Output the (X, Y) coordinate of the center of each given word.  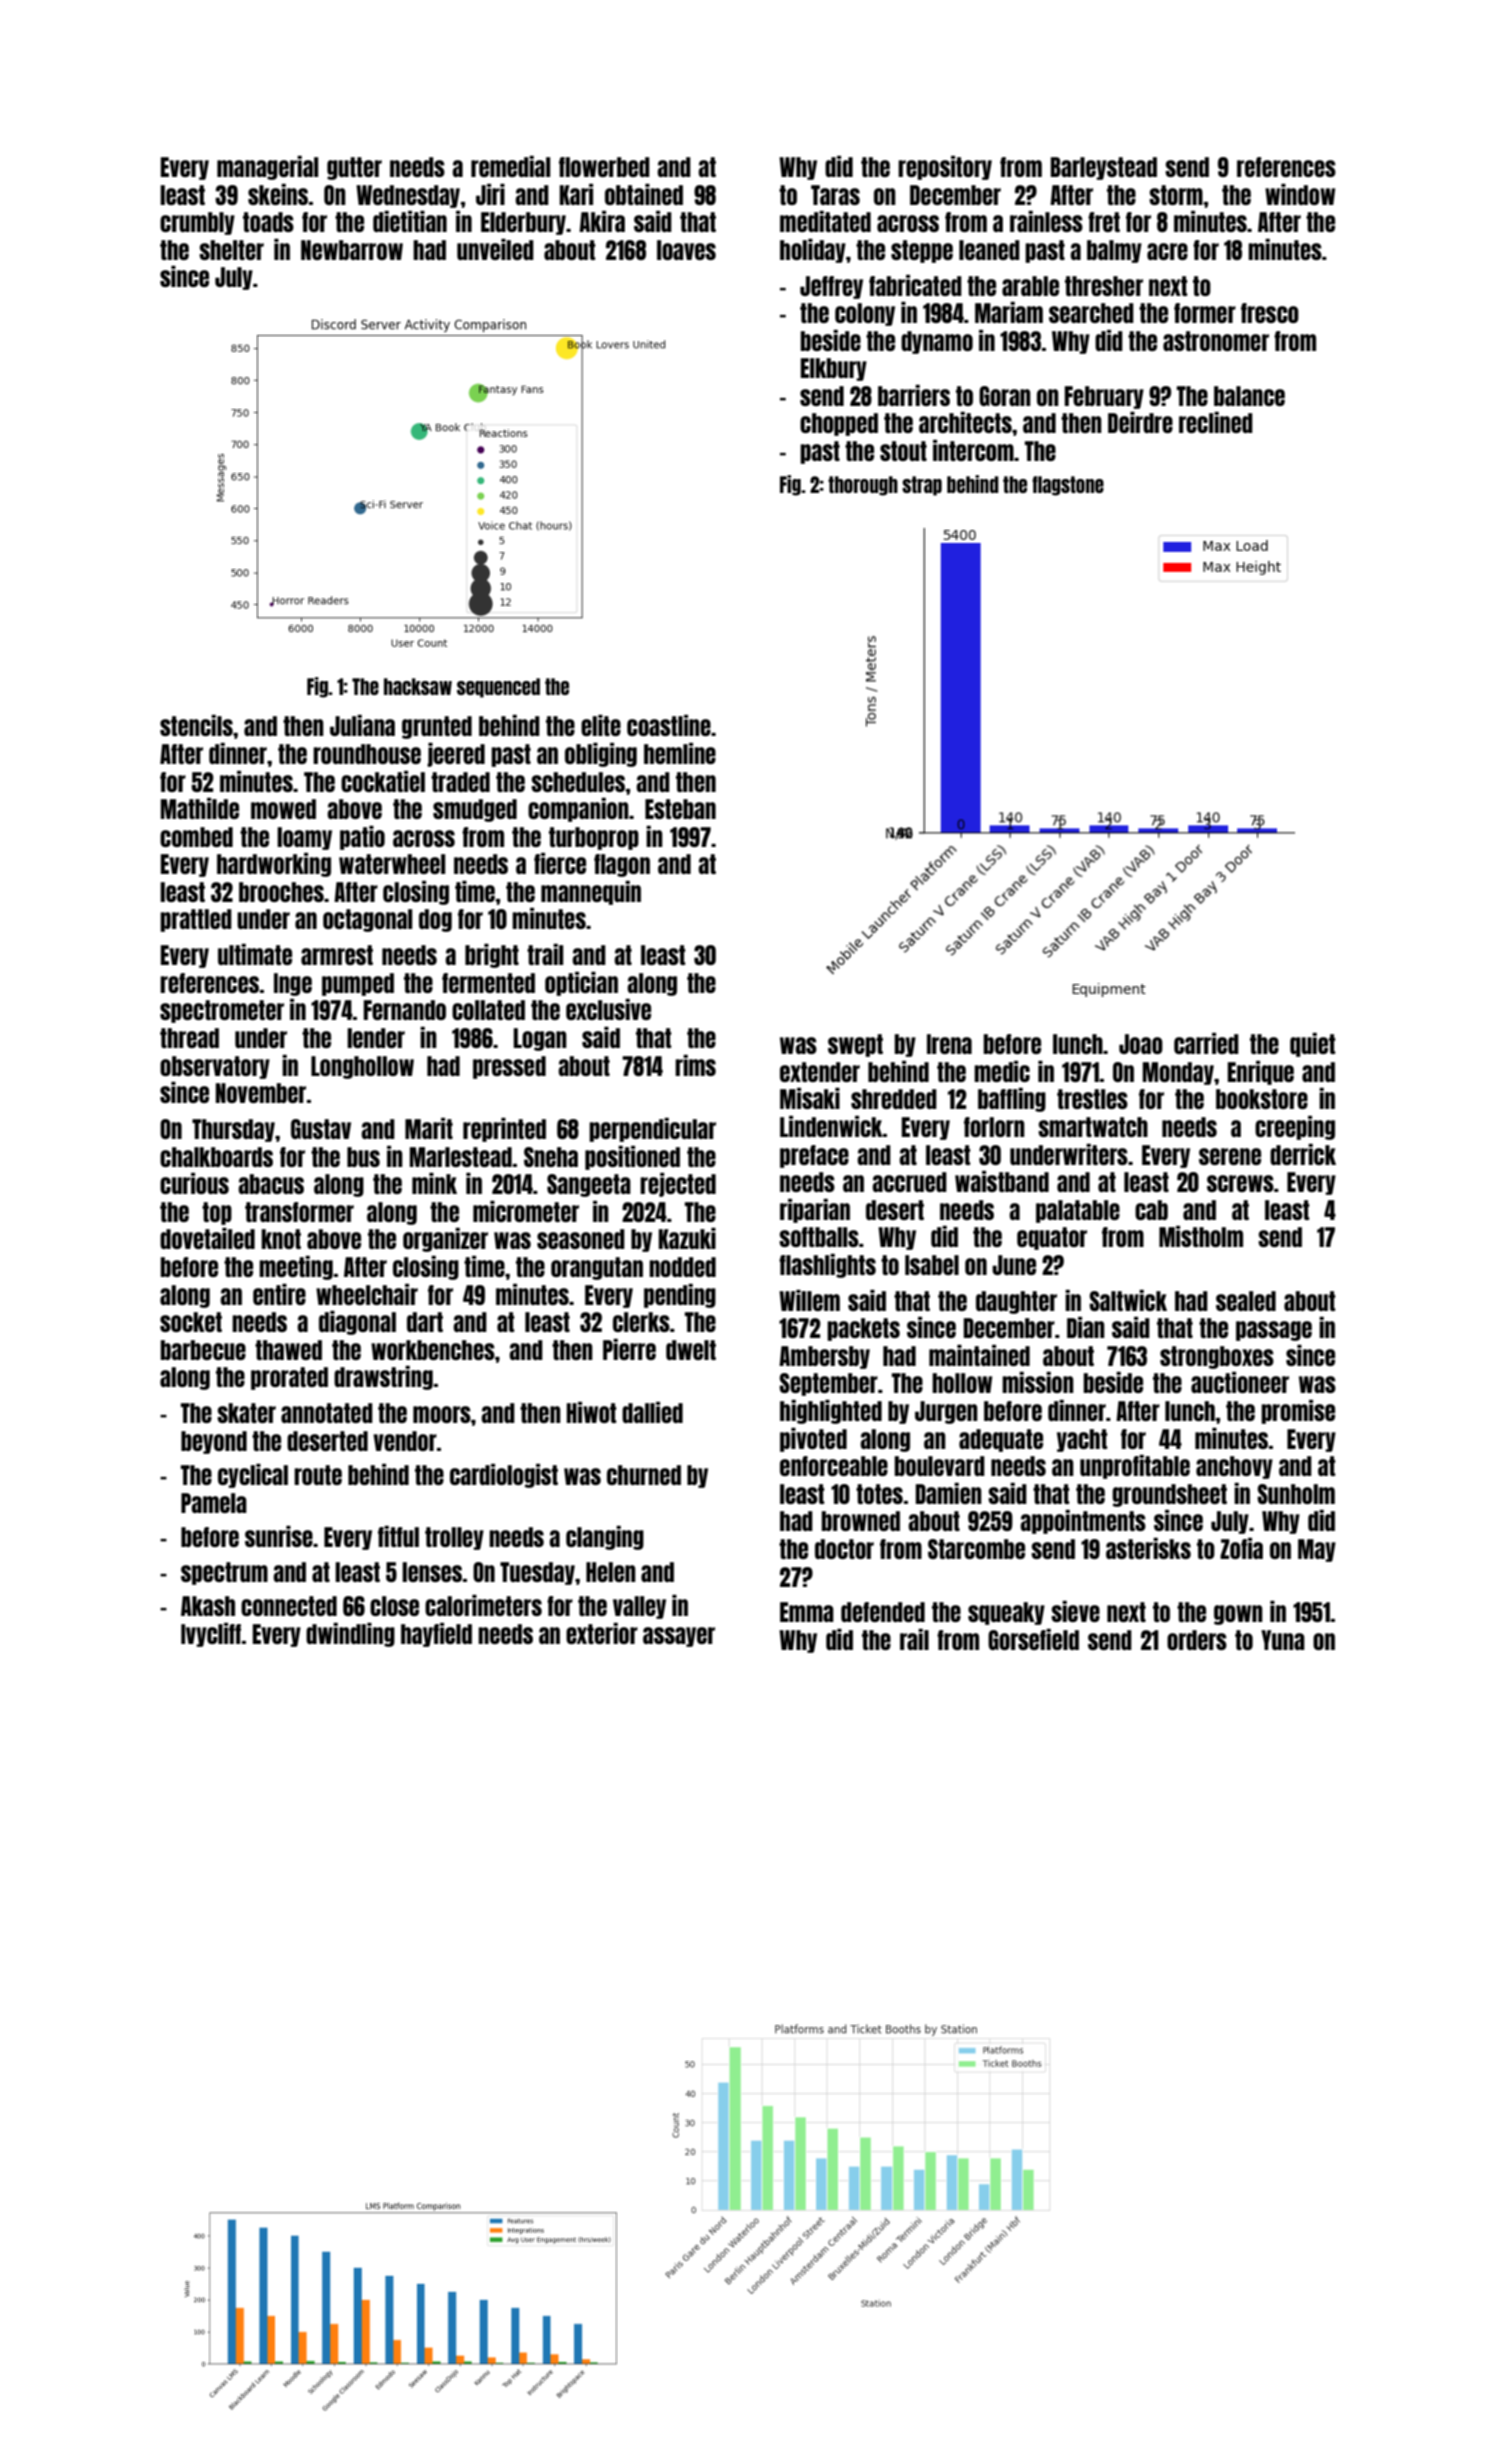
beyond (214, 1442)
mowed (283, 809)
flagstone (1068, 486)
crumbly (197, 223)
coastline (669, 725)
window (1300, 194)
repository (945, 168)
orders (1197, 1640)
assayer (679, 1637)
